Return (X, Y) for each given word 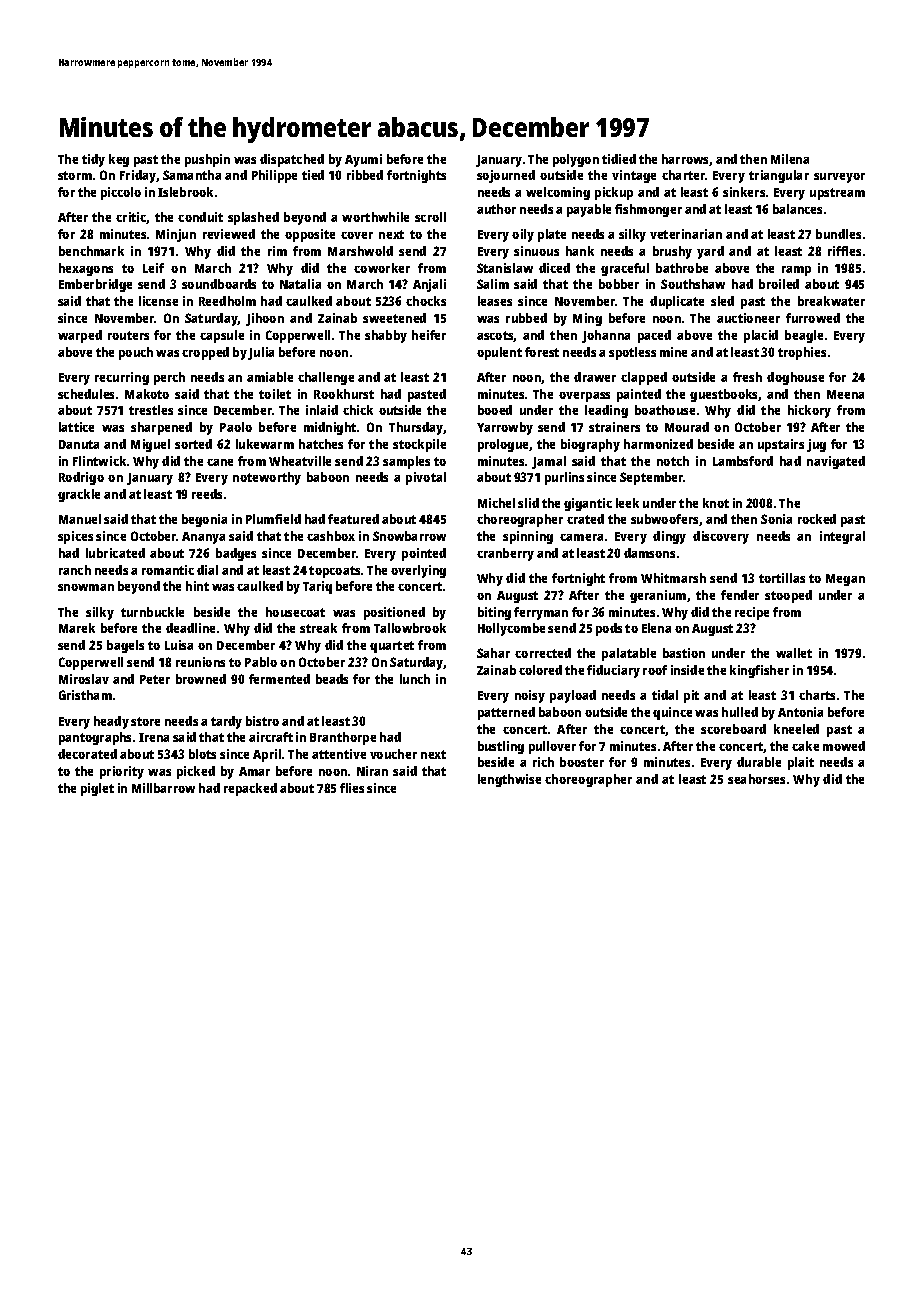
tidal (665, 695)
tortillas (782, 578)
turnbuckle (152, 612)
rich (543, 762)
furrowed (813, 318)
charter (683, 175)
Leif (153, 268)
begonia (204, 520)
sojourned (506, 176)
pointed (424, 554)
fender (740, 595)
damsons (649, 553)
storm (75, 175)
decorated (87, 754)
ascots (495, 336)
